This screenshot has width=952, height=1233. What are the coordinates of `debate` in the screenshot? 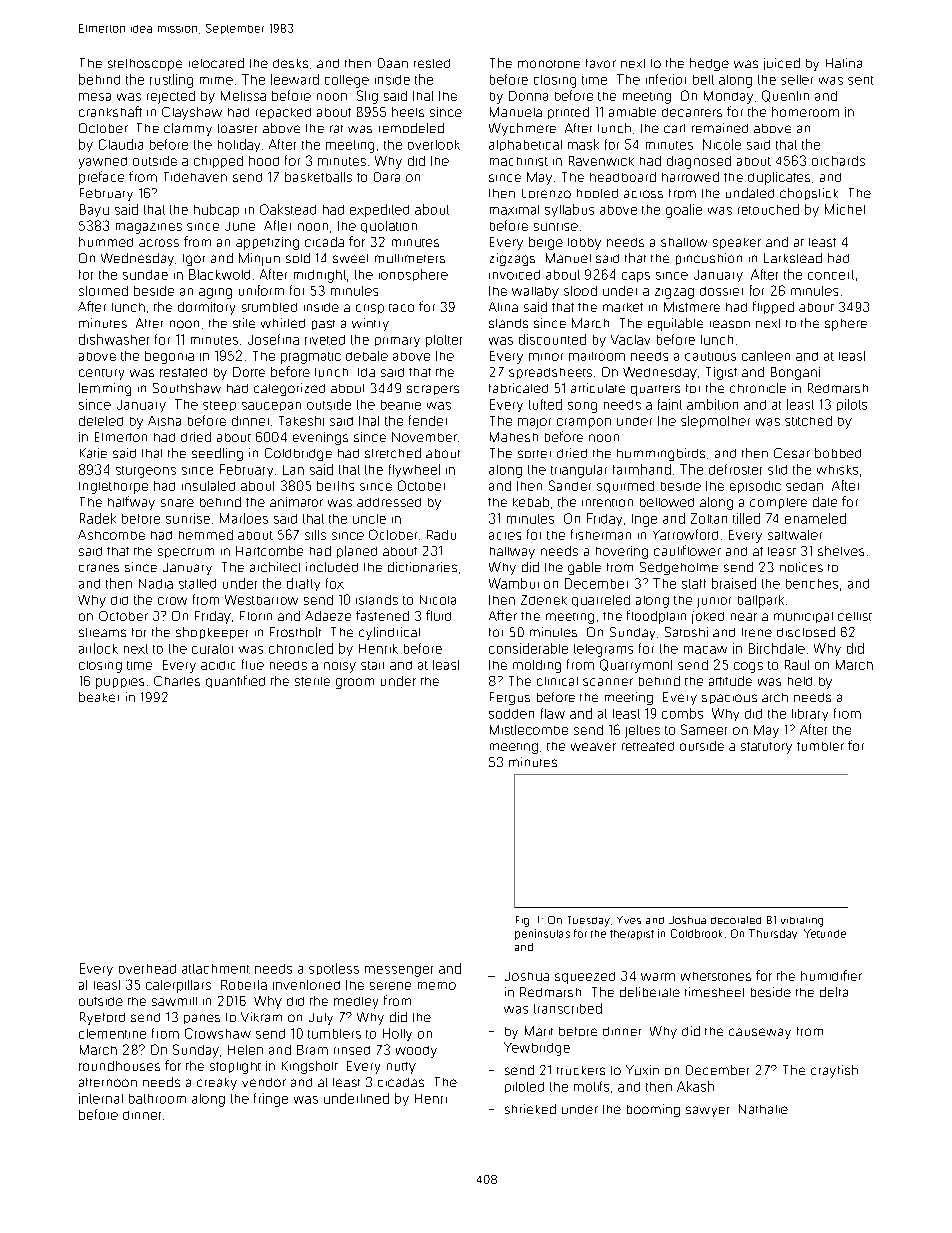 It's located at (367, 356).
